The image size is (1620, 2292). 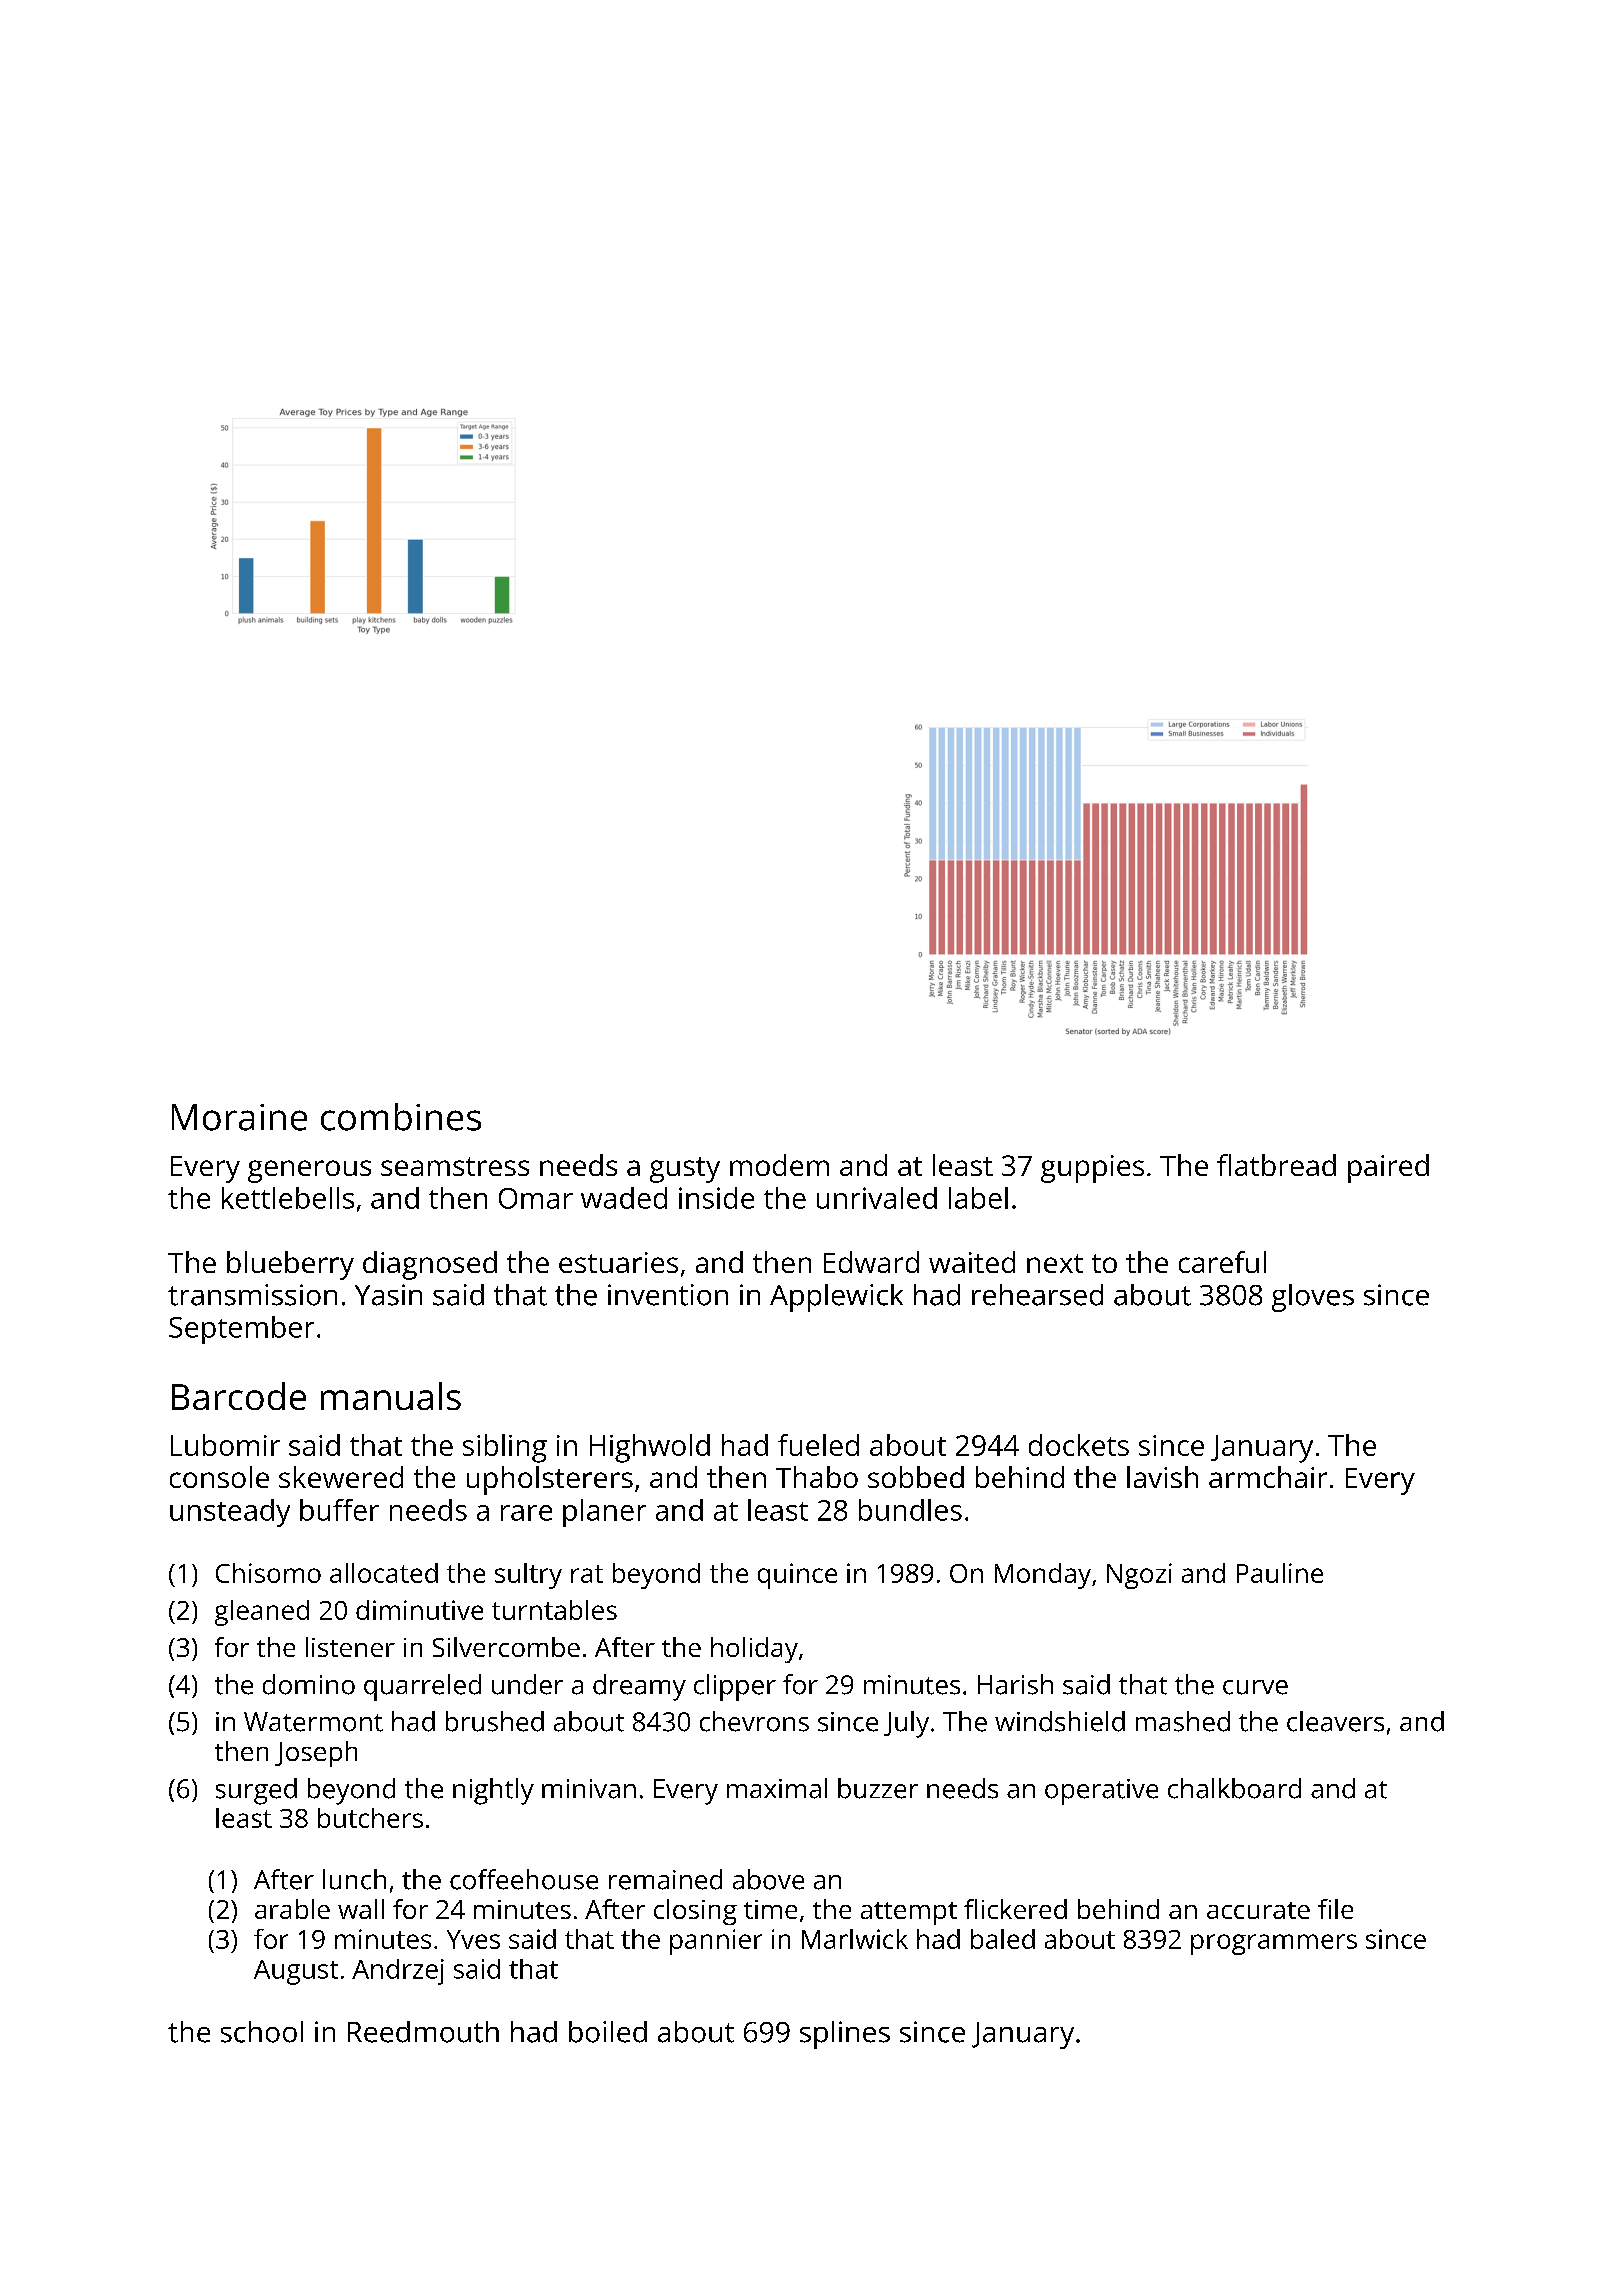 I want to click on gloves, so click(x=1313, y=1298).
